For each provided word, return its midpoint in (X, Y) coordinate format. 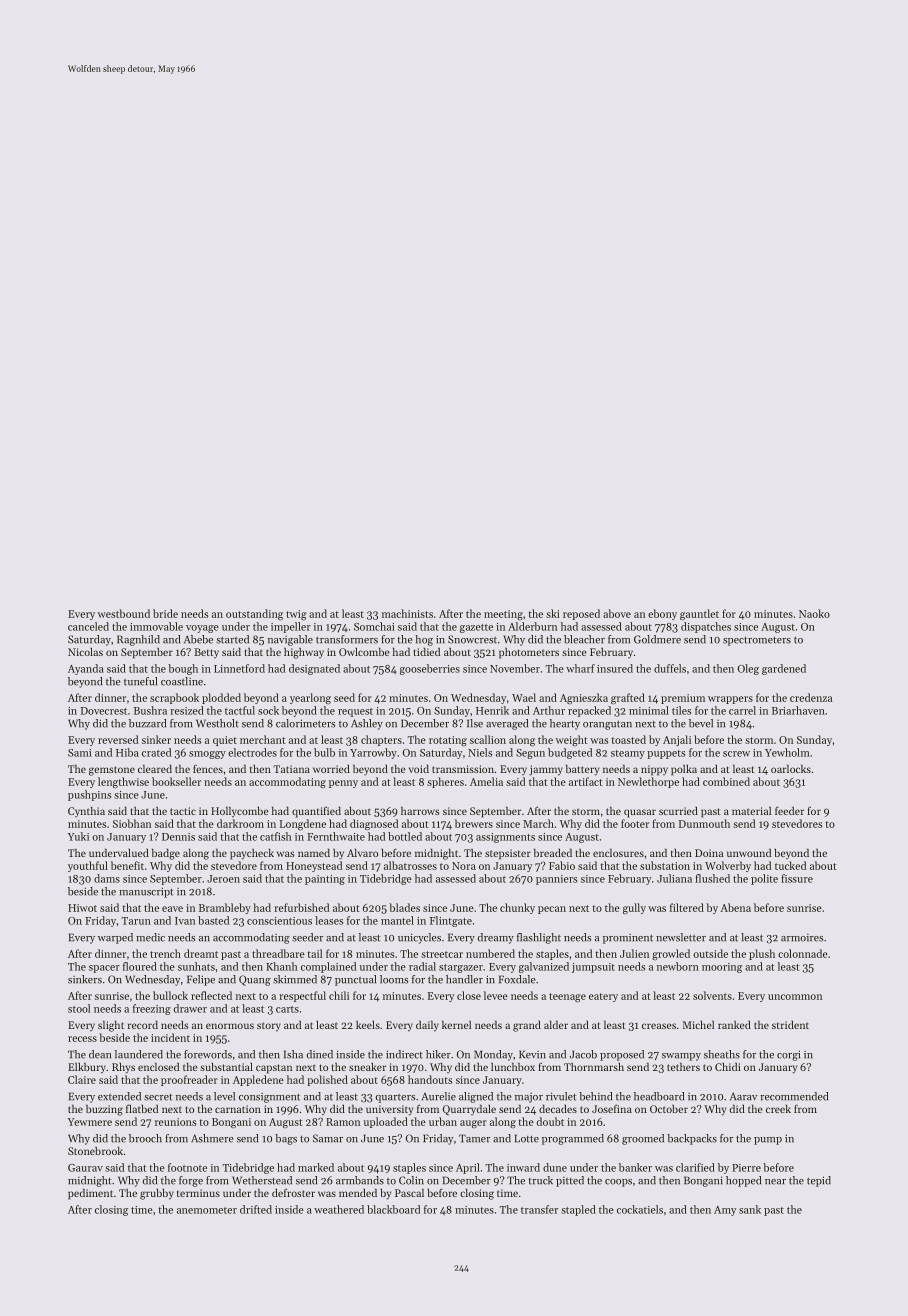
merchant (263, 739)
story (269, 1027)
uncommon (795, 997)
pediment (90, 1194)
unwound (749, 853)
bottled (405, 836)
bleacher (584, 639)
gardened (784, 669)
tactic (183, 811)
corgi (788, 1055)
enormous (230, 1026)
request (355, 712)
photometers (529, 653)
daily (427, 1026)
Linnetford (239, 668)
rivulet (561, 1096)
